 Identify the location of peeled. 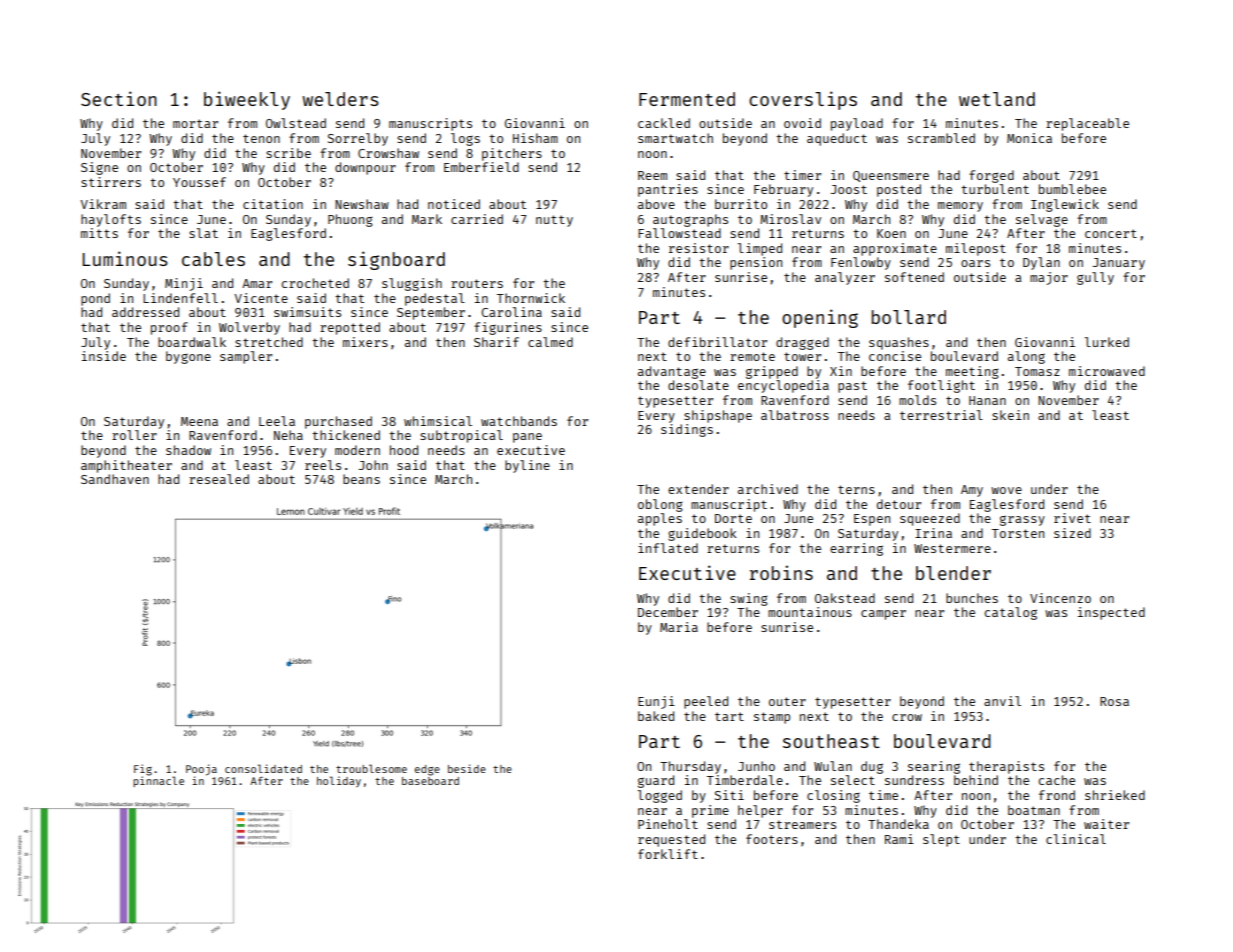
(706, 702).
